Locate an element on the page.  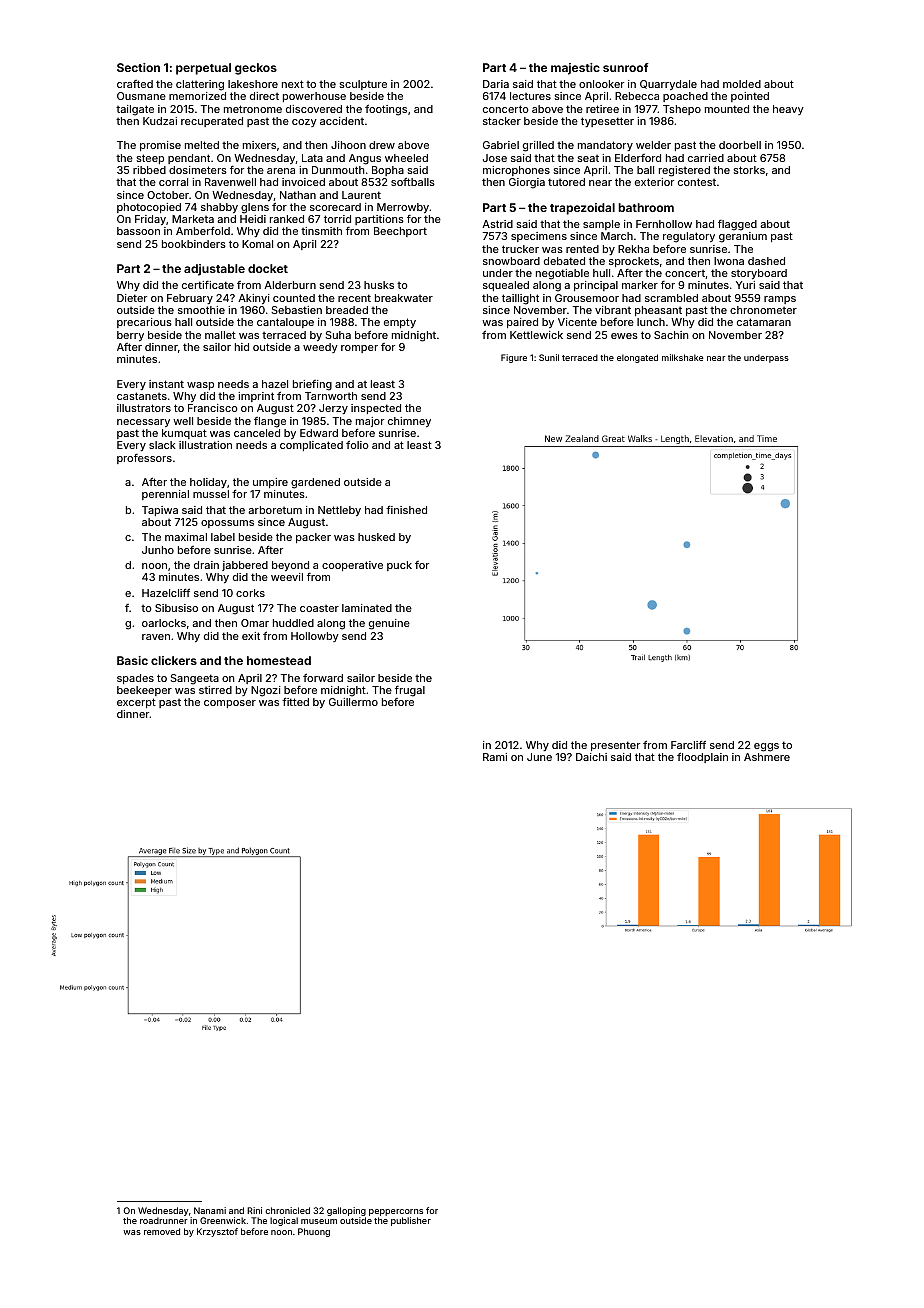
direct is located at coordinates (264, 96).
